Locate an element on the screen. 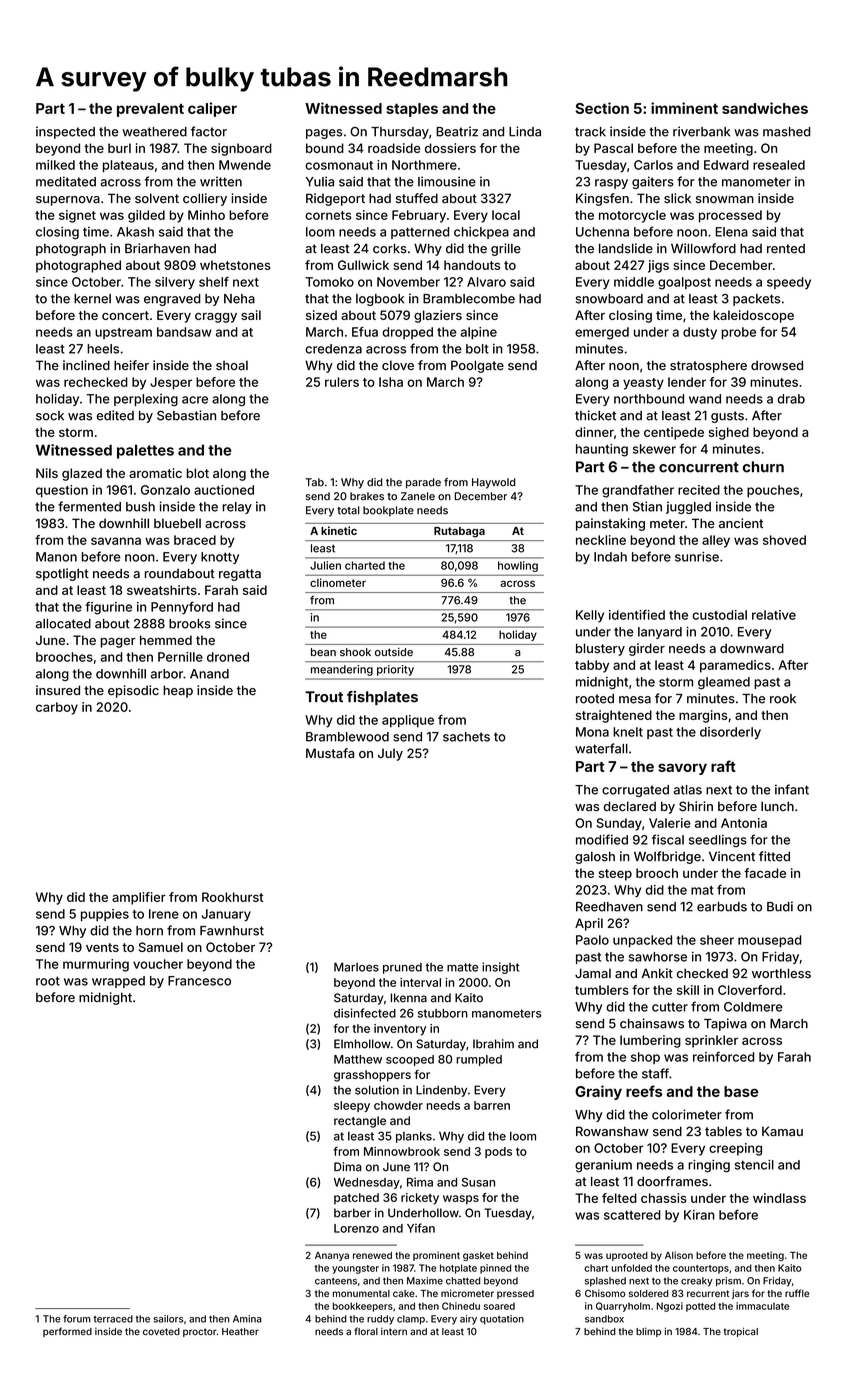  waterfall is located at coordinates (601, 748).
